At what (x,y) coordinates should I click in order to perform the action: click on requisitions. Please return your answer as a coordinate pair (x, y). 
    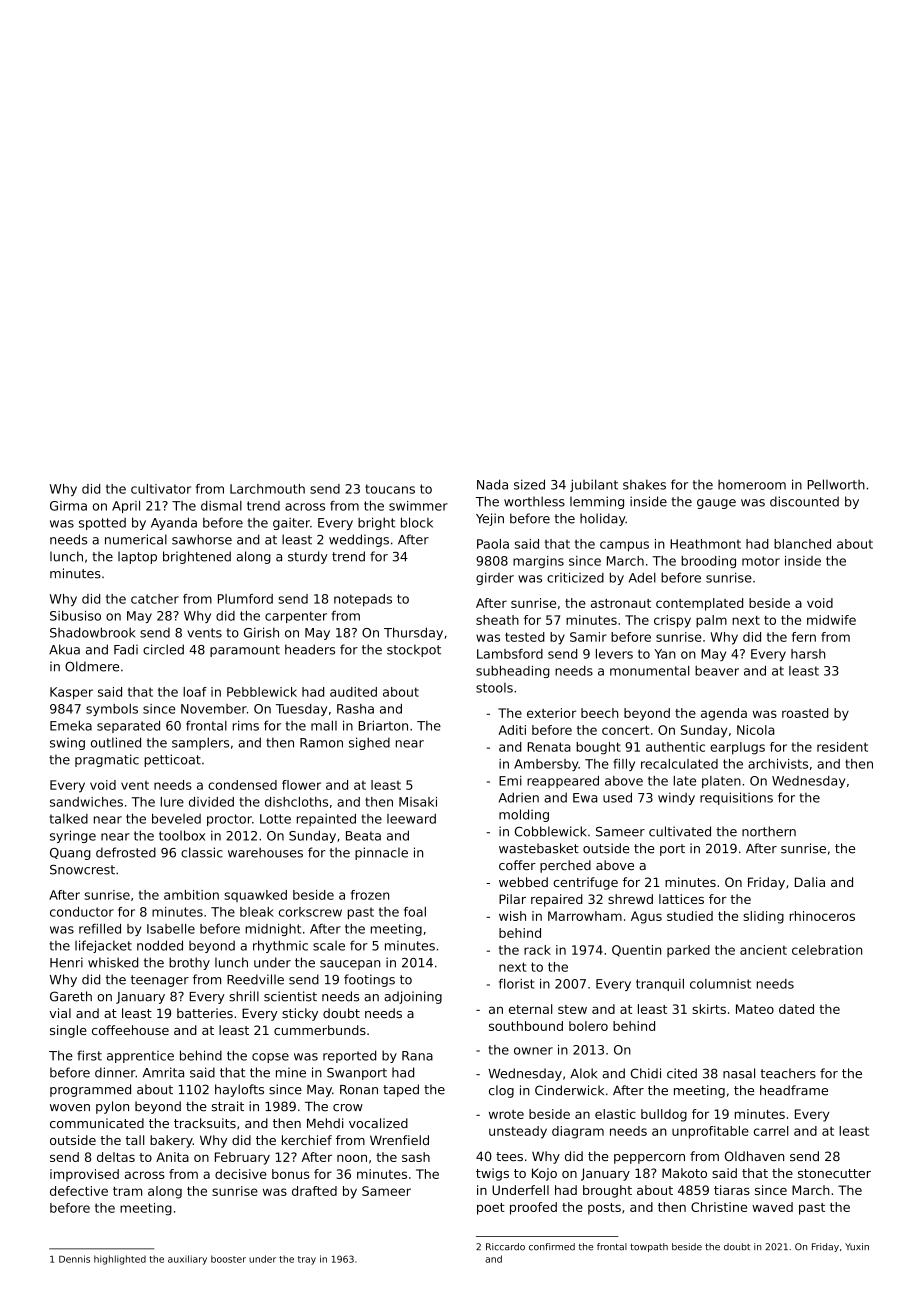
    Looking at the image, I should click on (736, 798).
